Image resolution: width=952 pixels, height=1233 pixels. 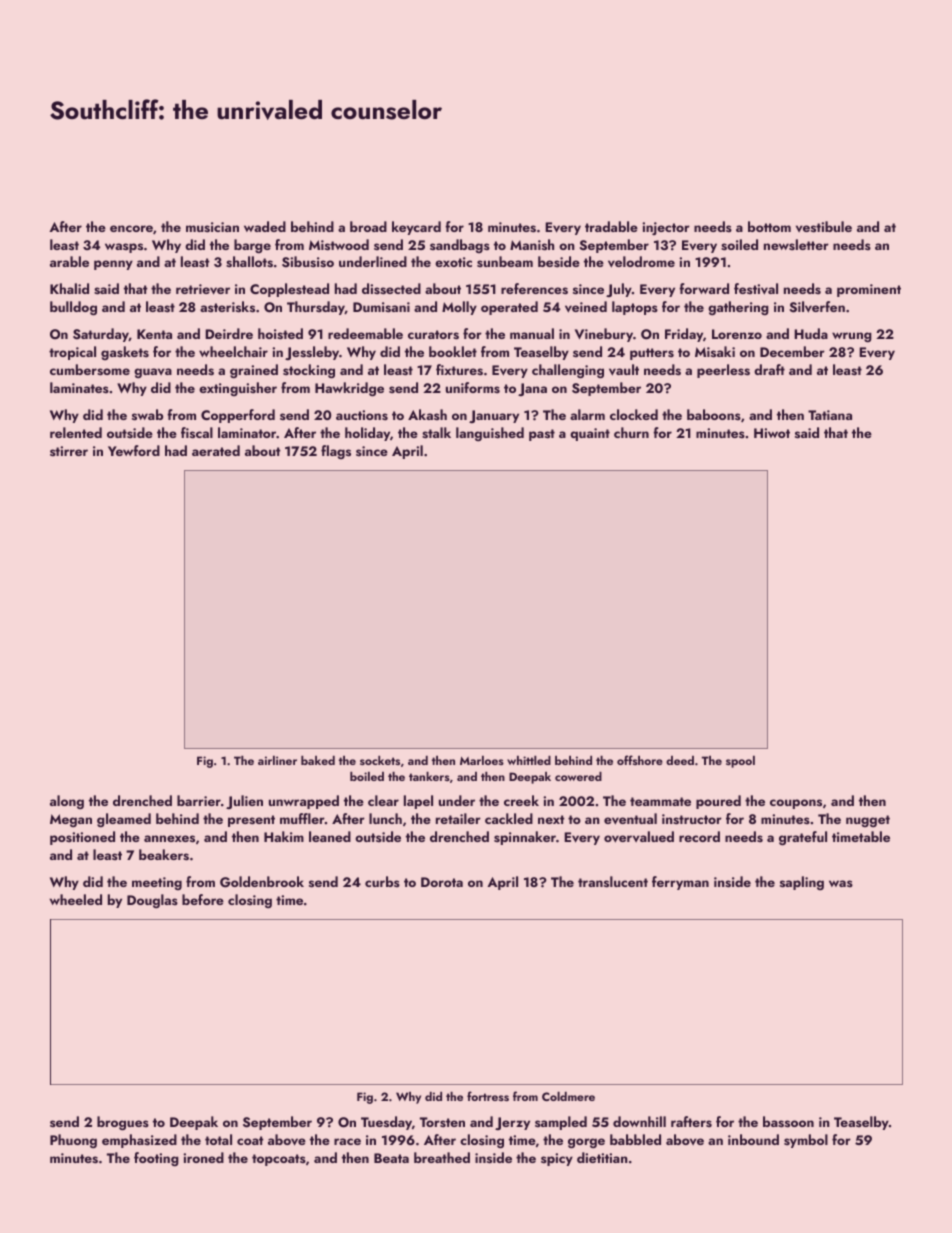 What do you see at coordinates (740, 762) in the screenshot?
I see `spool` at bounding box center [740, 762].
